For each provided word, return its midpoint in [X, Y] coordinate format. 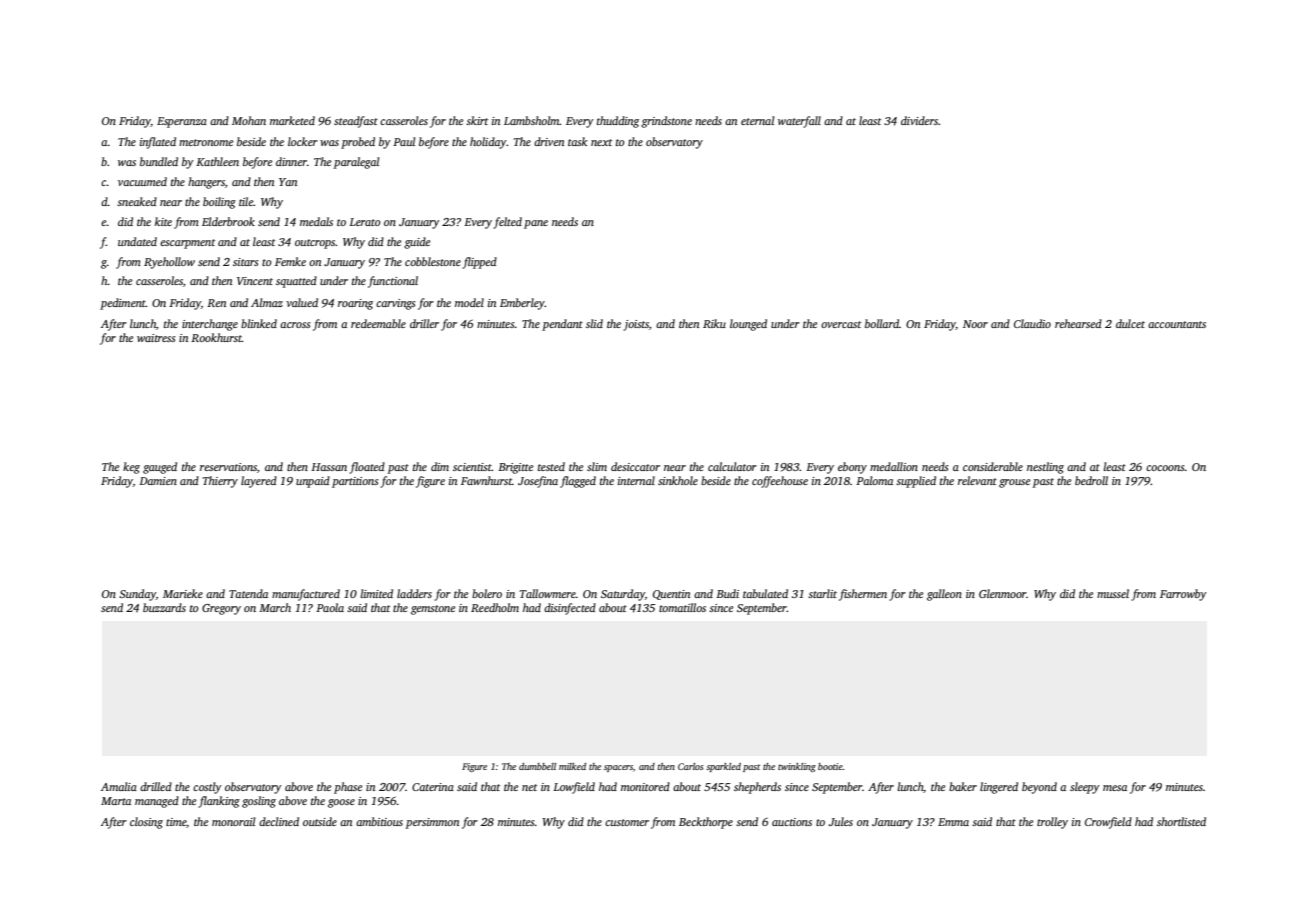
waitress [156, 338]
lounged [748, 325]
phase [348, 788]
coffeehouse [780, 482]
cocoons [1165, 468]
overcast [841, 324]
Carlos [691, 766]
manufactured [306, 595]
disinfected [570, 609]
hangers [206, 183]
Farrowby [1183, 595]
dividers [919, 120]
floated [367, 468]
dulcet [1130, 323]
